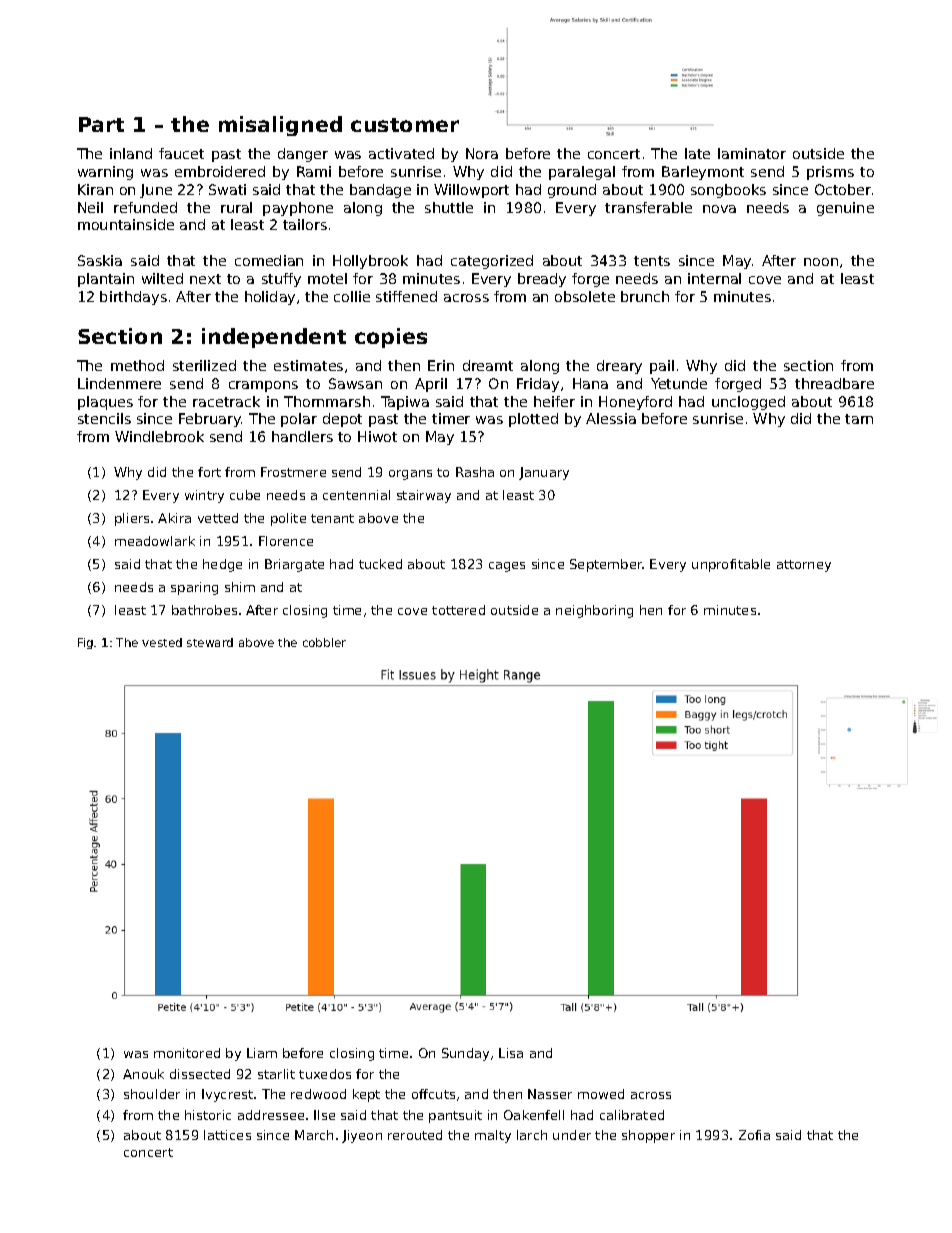 The width and height of the screenshot is (952, 1233). Describe the element at coordinates (754, 1135) in the screenshot. I see `Zofia` at that location.
